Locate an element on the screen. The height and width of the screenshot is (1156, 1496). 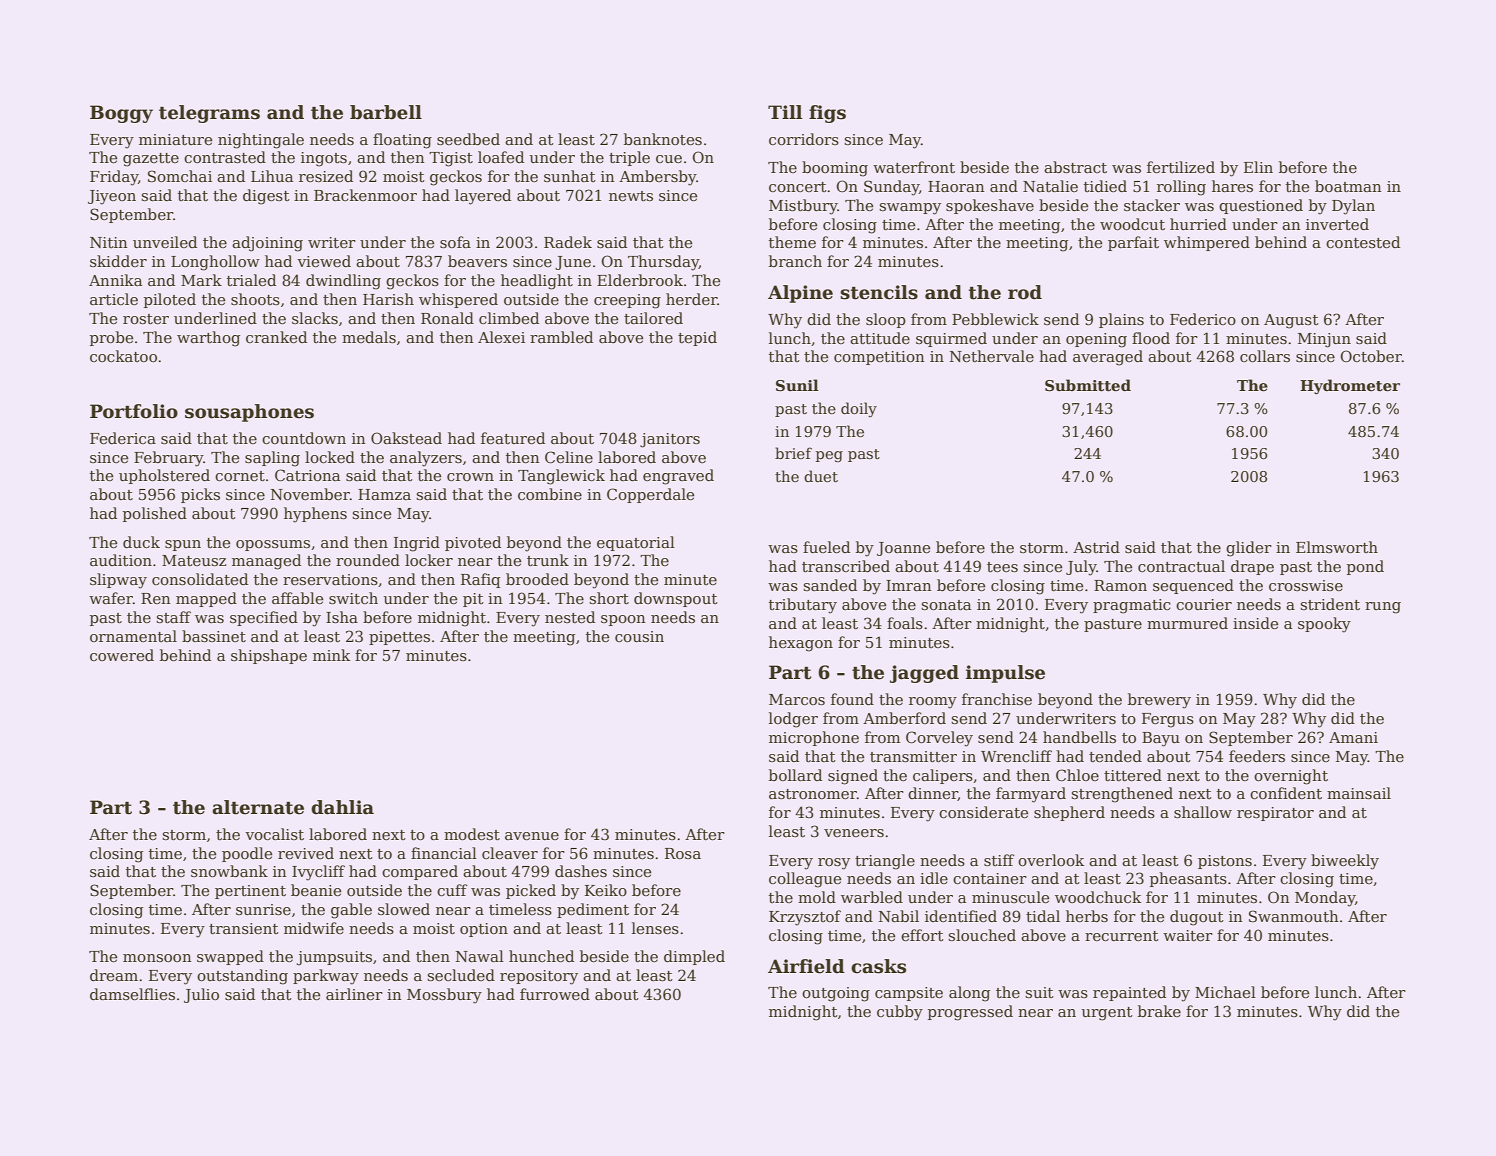
locked is located at coordinates (330, 457).
